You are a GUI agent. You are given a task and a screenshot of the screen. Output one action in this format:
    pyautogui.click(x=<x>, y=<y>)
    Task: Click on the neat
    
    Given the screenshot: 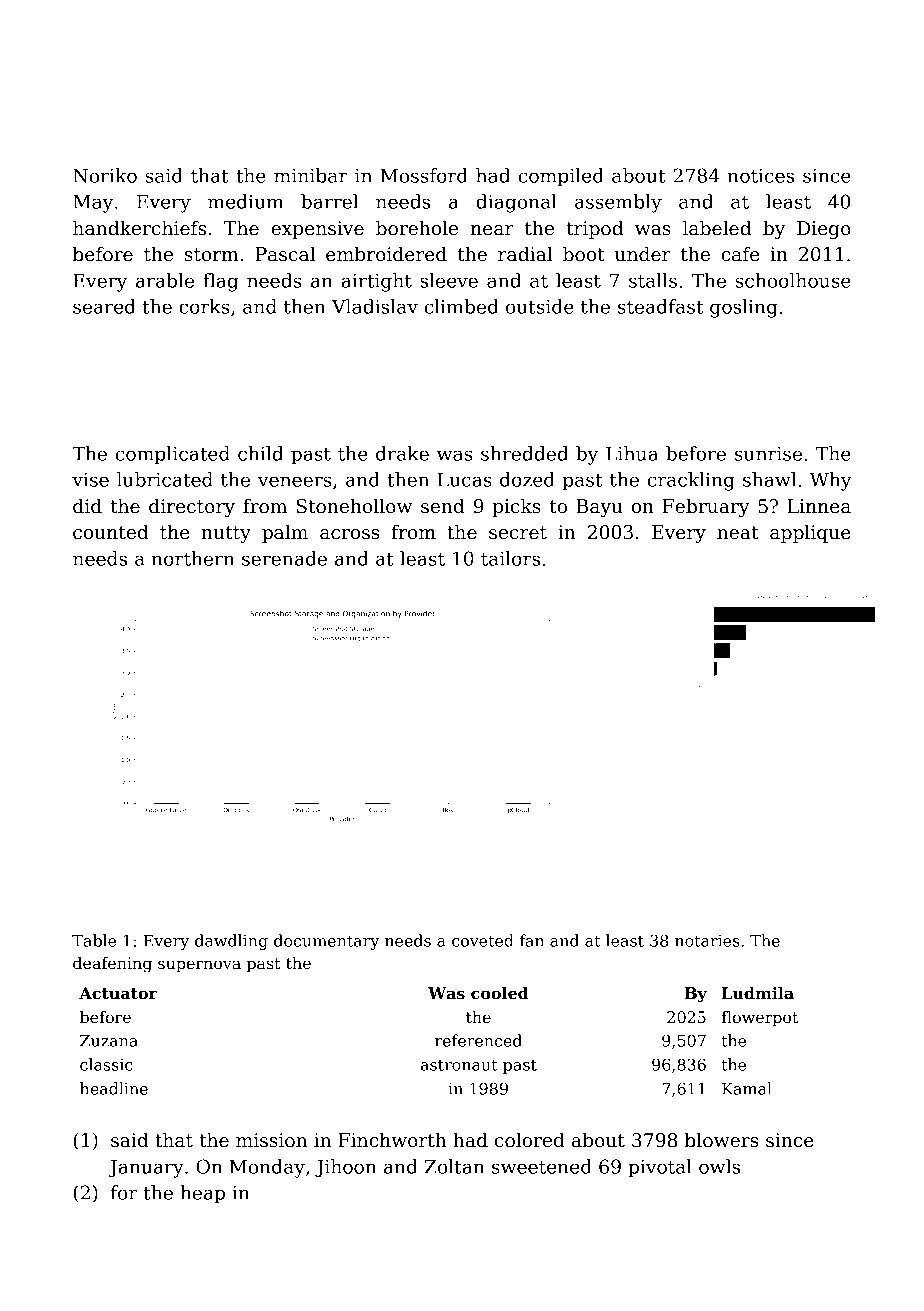 What is the action you would take?
    pyautogui.click(x=738, y=533)
